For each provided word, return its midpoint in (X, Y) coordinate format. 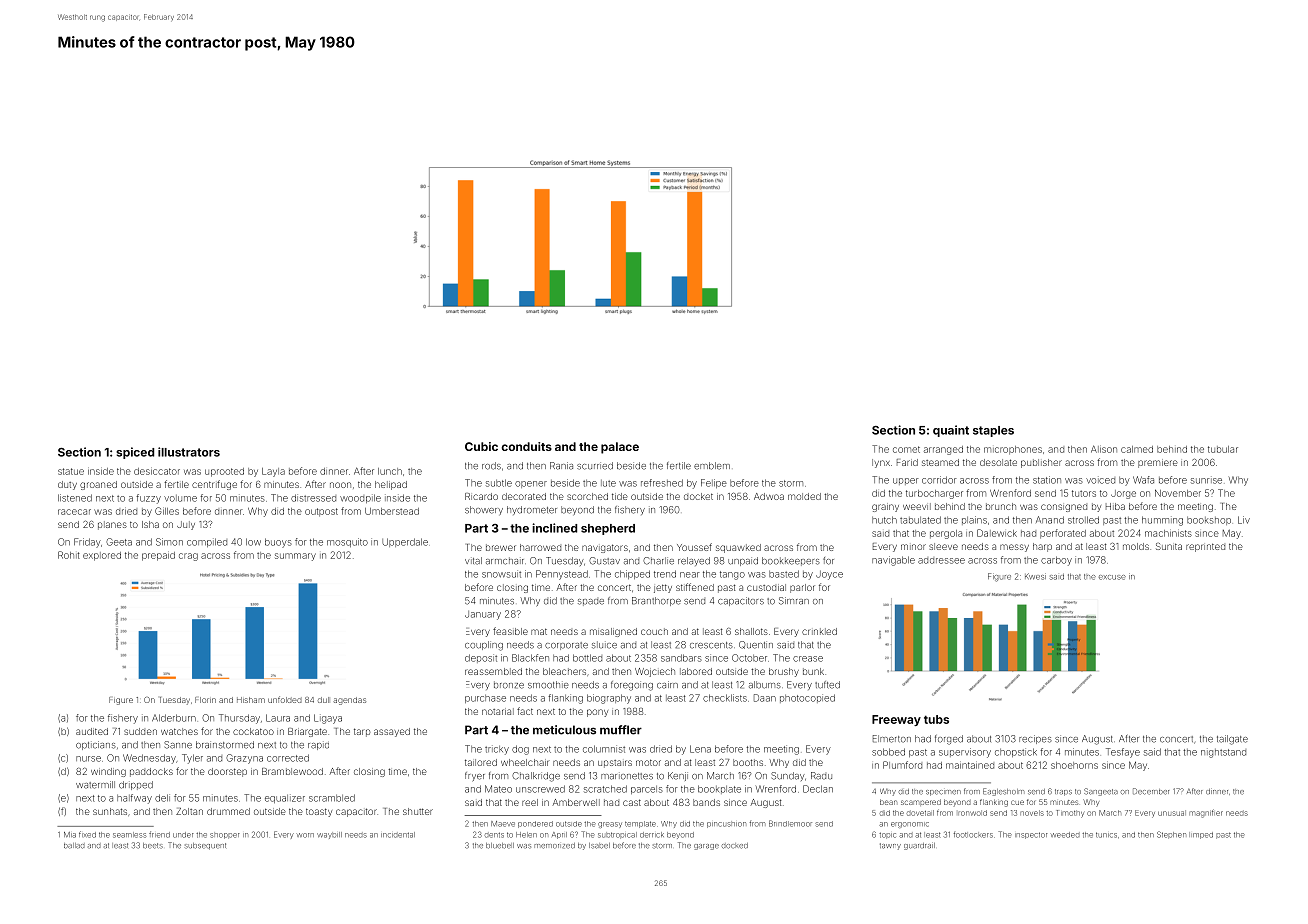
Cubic (481, 446)
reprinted (1205, 547)
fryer (475, 777)
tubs (936, 719)
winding (108, 772)
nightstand (1223, 753)
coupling (484, 646)
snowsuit (501, 574)
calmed (1137, 449)
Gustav (604, 561)
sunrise (1206, 480)
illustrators (189, 452)
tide (620, 496)
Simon (169, 542)
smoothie (548, 685)
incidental (398, 835)
